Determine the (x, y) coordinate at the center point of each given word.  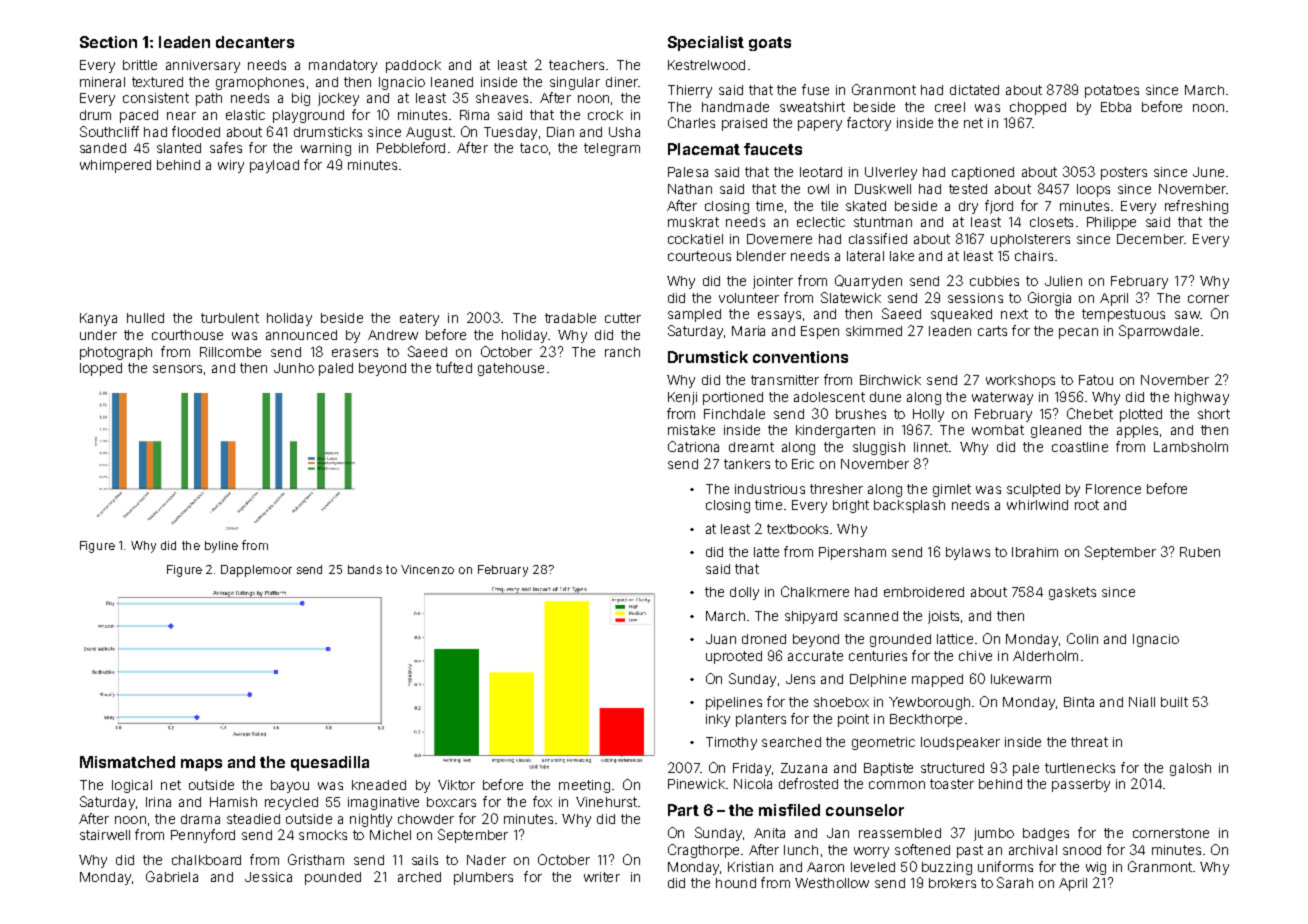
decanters (255, 42)
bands (365, 569)
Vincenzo (427, 569)
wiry (231, 166)
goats (770, 44)
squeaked (961, 315)
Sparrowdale (1159, 332)
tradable (570, 318)
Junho (294, 368)
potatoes (1112, 91)
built (1174, 702)
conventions (800, 357)
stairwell (105, 835)
